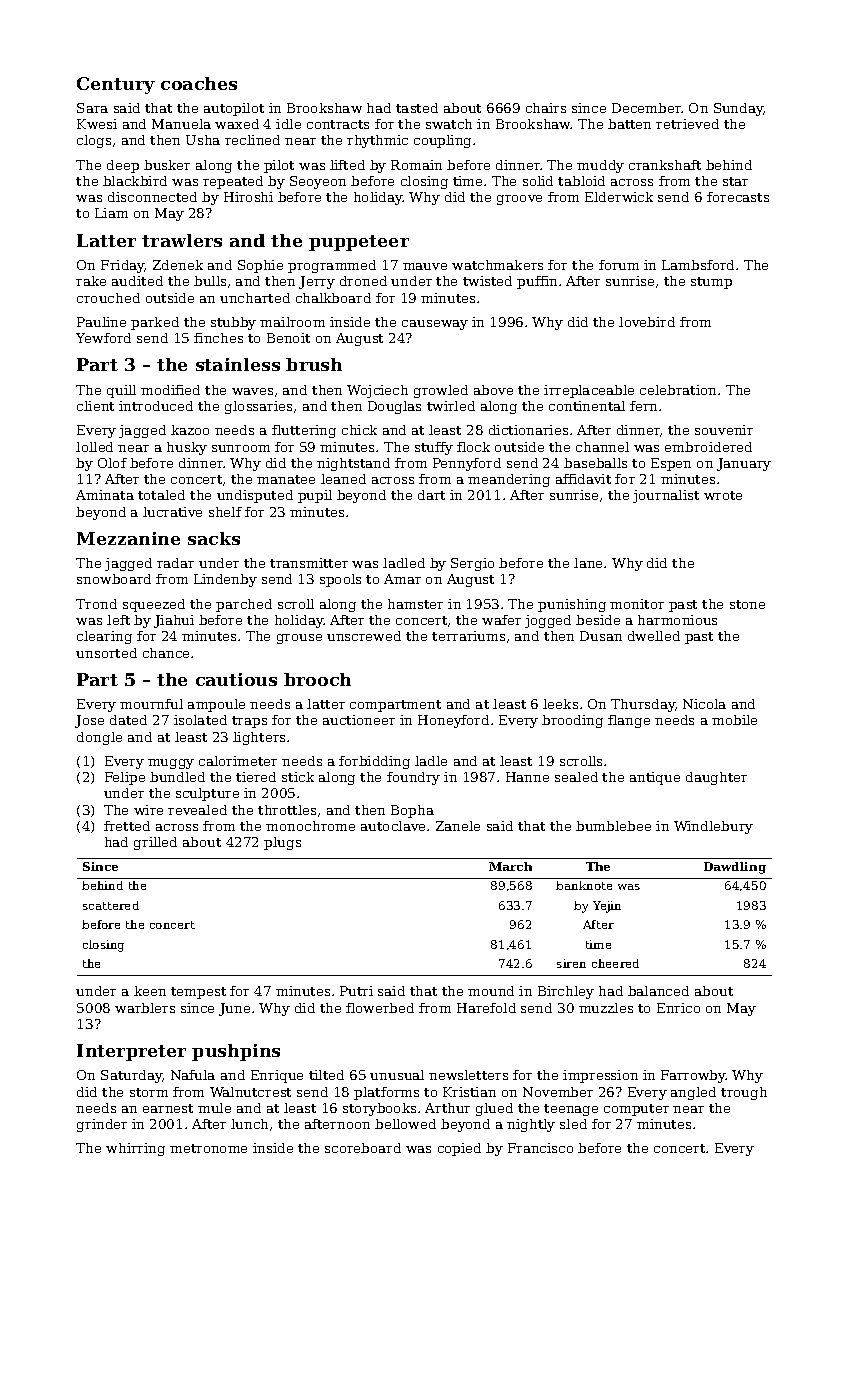  Describe the element at coordinates (449, 124) in the screenshot. I see `swatch` at that location.
